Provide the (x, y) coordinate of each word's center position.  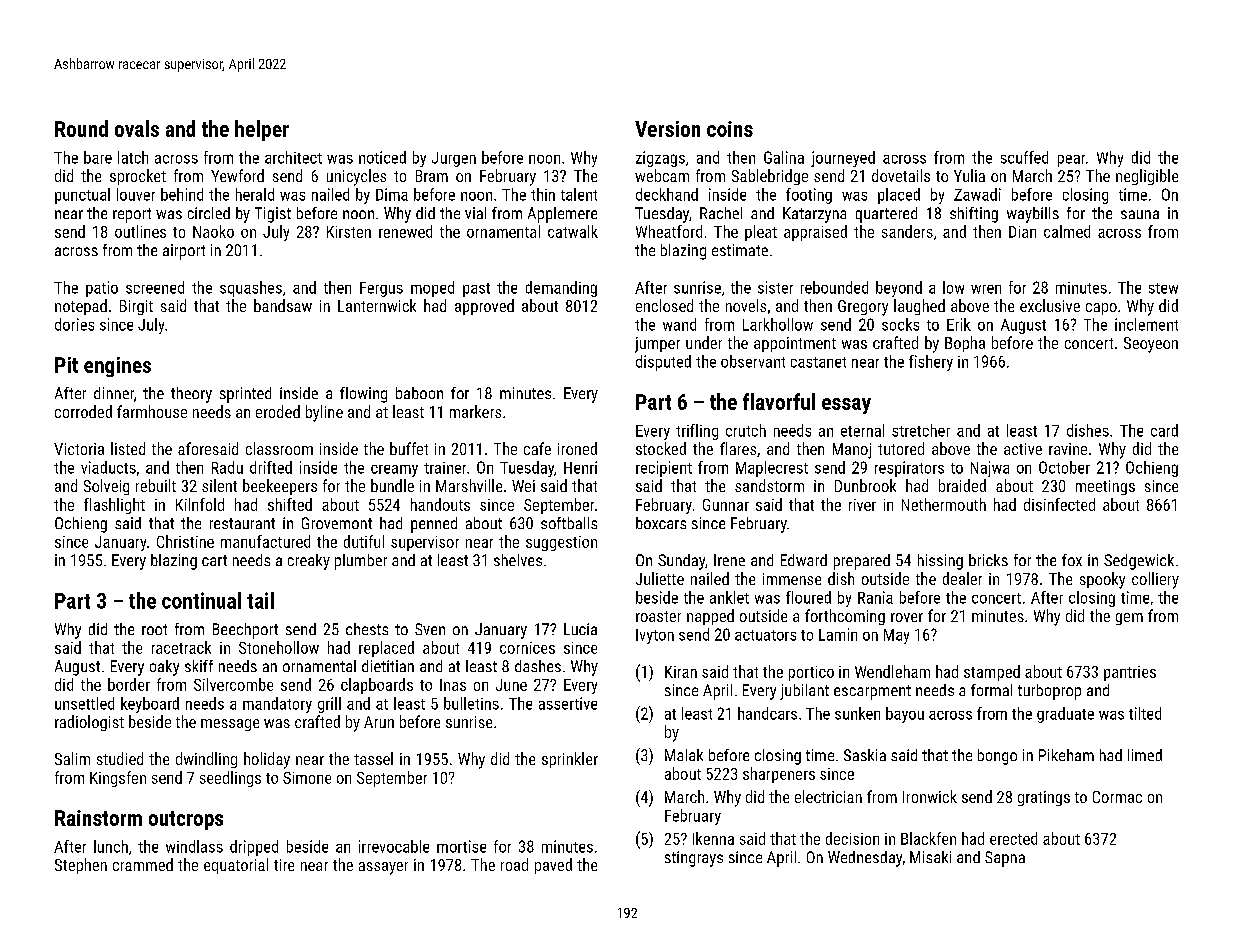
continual (201, 600)
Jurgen (454, 159)
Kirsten (349, 232)
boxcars (661, 523)
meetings (1105, 487)
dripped (254, 848)
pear (1071, 161)
